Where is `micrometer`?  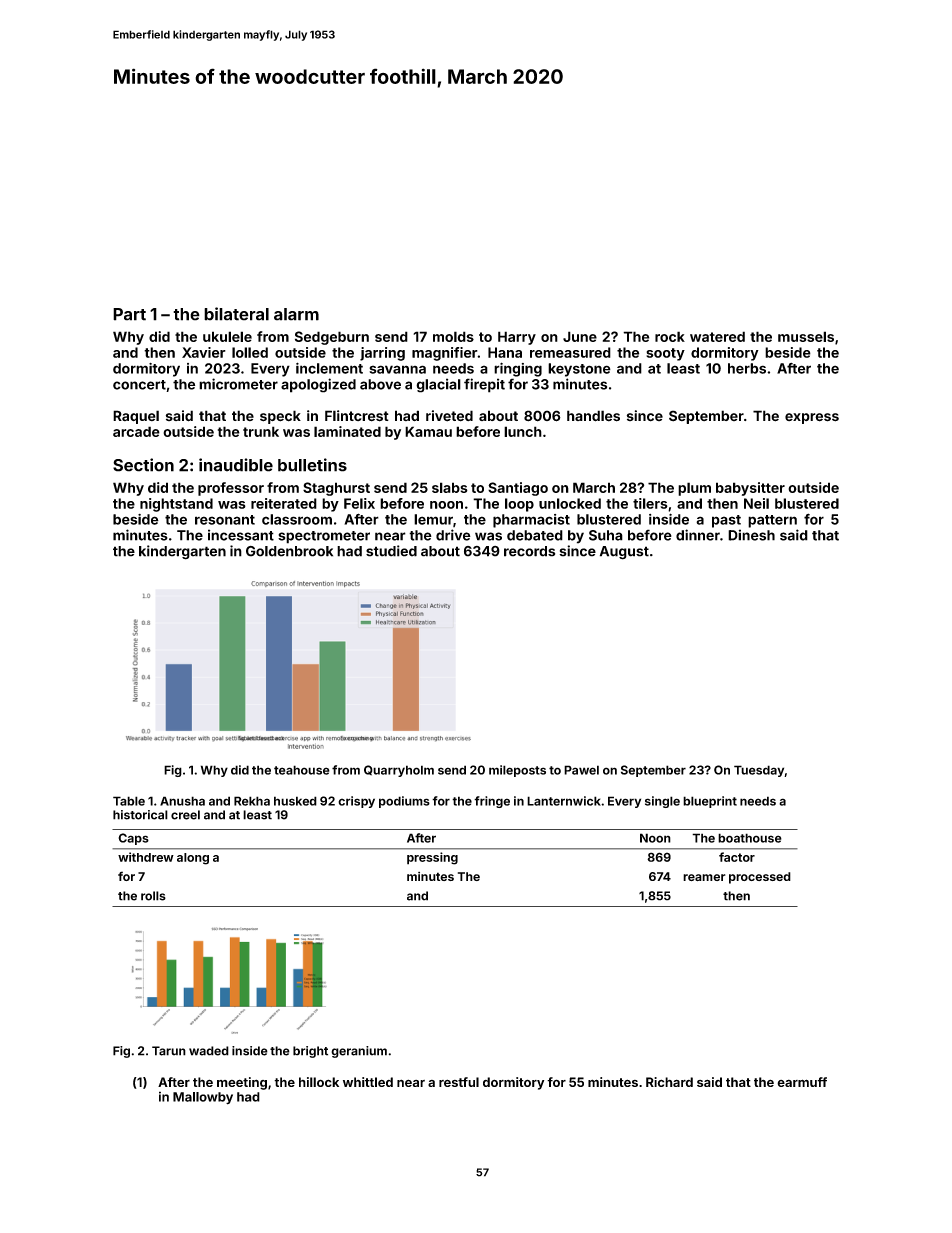 micrometer is located at coordinates (238, 384).
